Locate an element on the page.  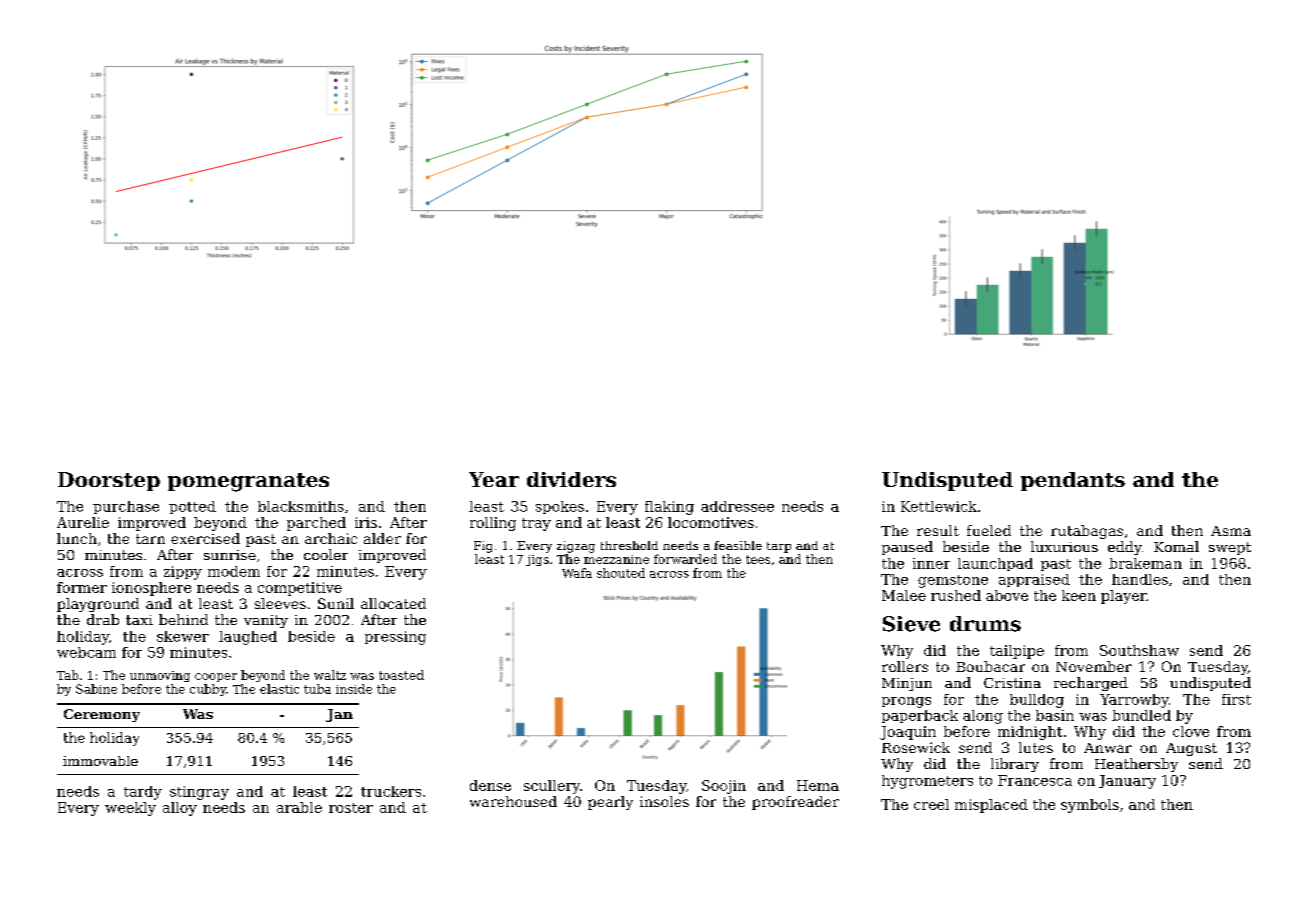
alloy is located at coordinates (180, 809).
